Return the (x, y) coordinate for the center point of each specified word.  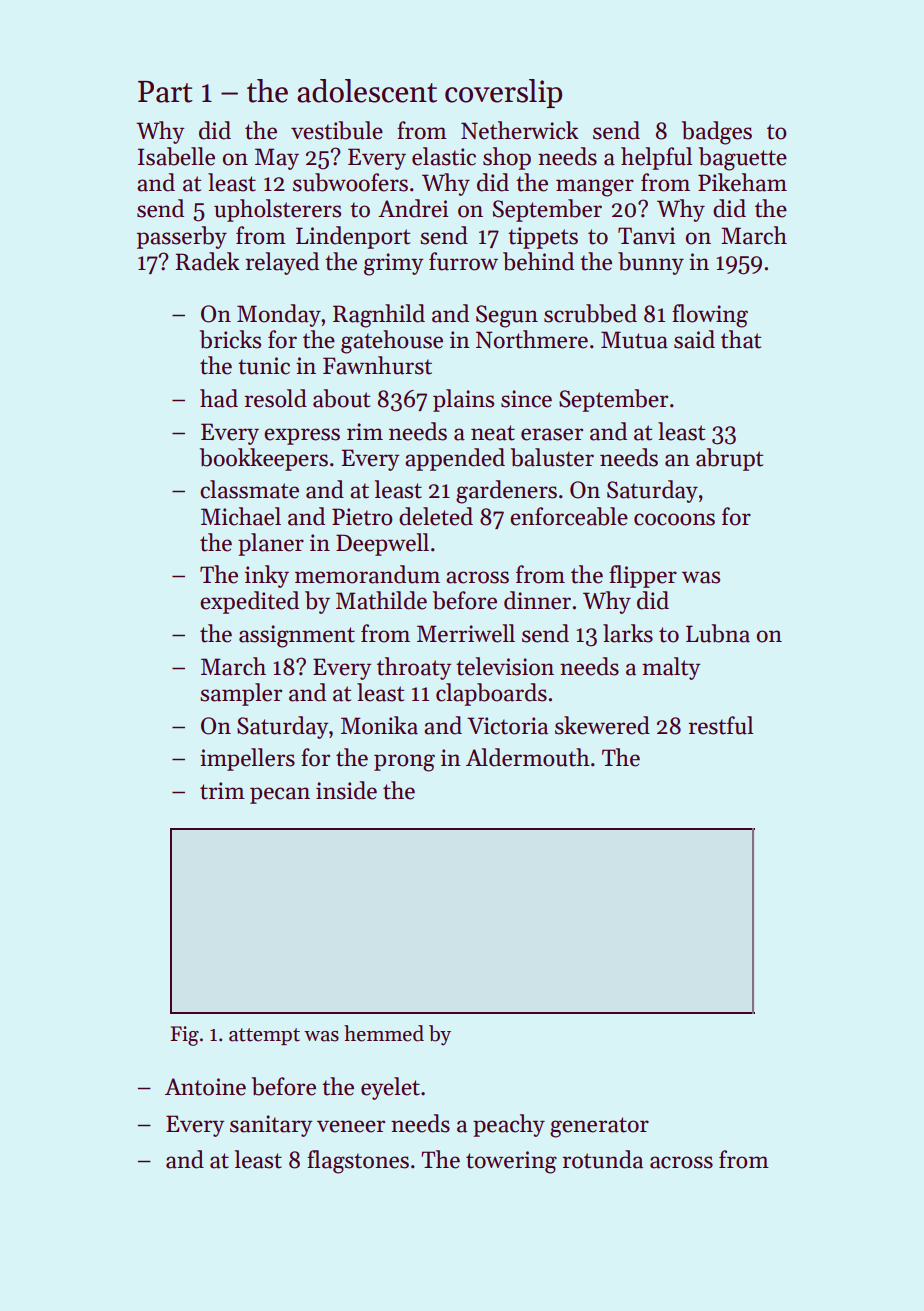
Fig (184, 1036)
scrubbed (590, 313)
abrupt (729, 459)
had (219, 398)
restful (720, 725)
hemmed (384, 1033)
